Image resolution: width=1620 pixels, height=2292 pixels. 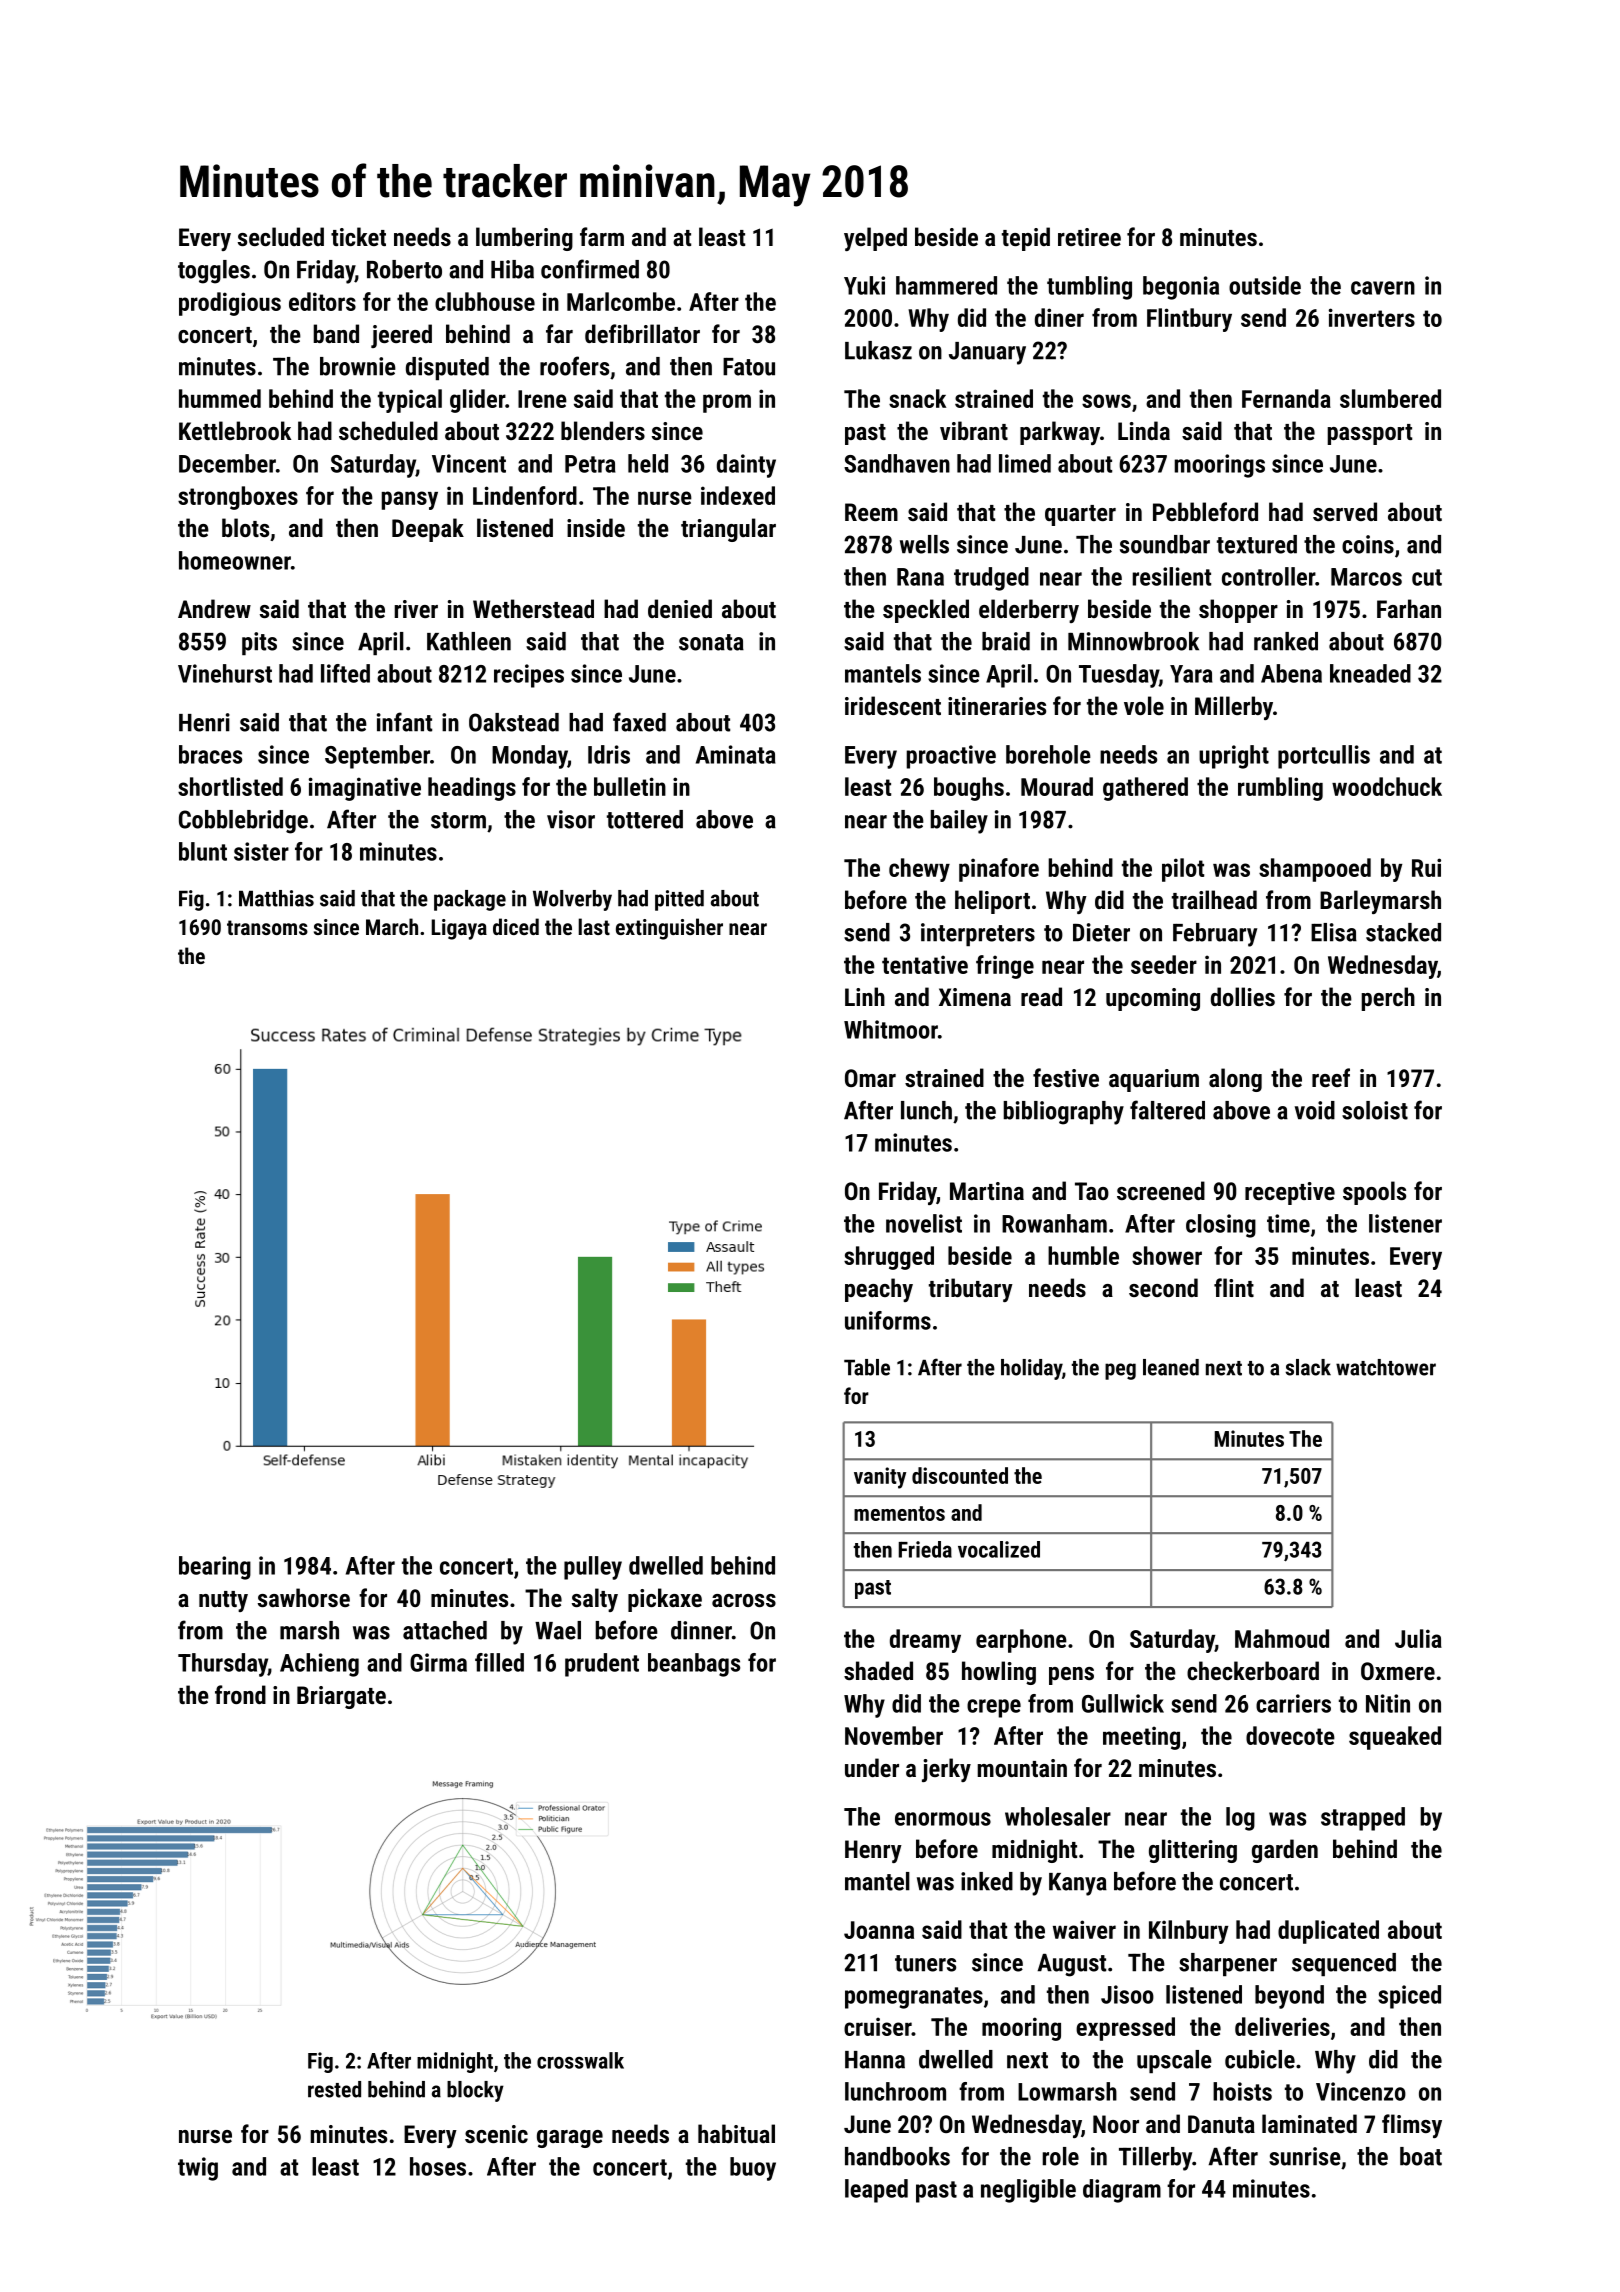 What do you see at coordinates (215, 1568) in the image?
I see `bearing` at bounding box center [215, 1568].
